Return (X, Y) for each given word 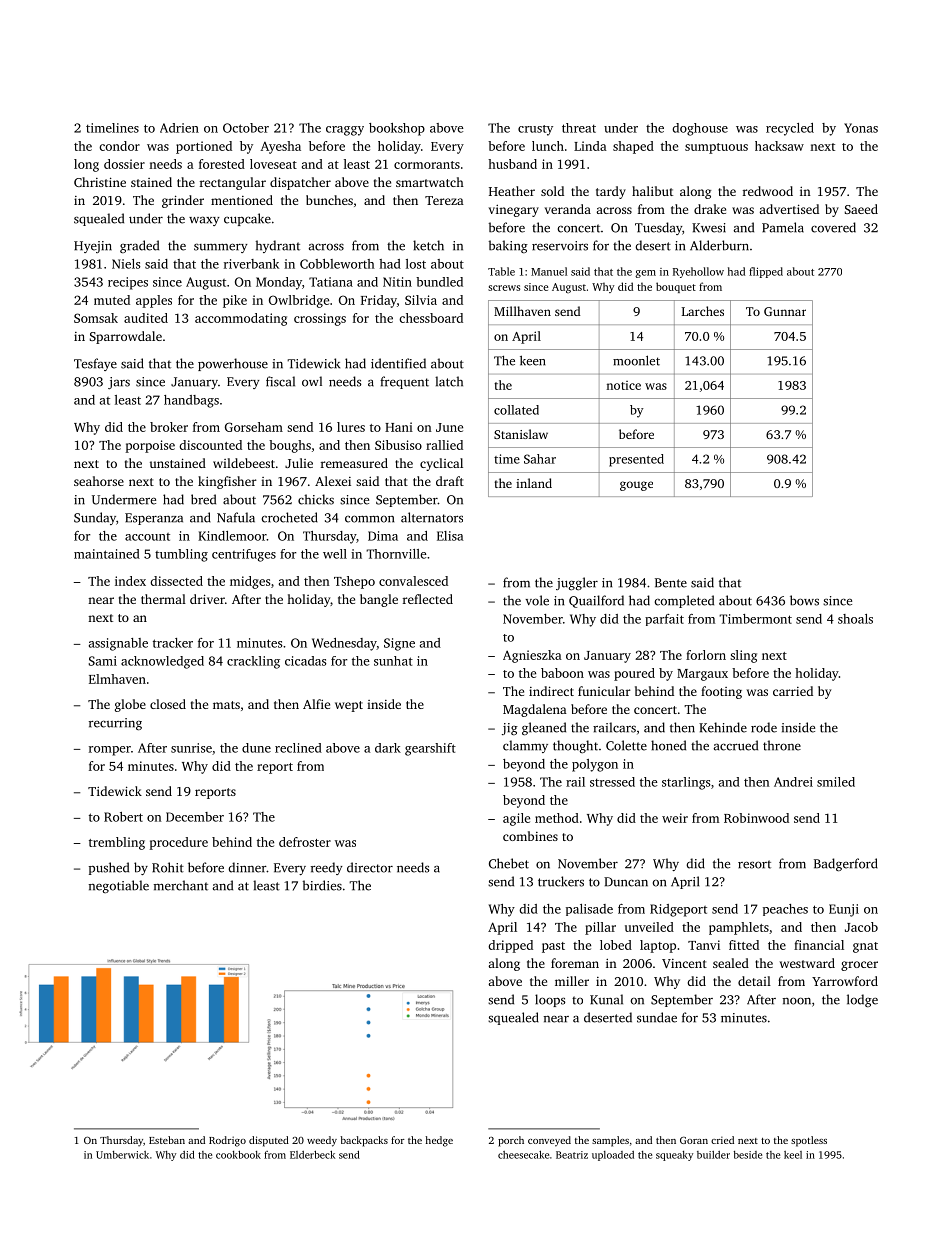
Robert (123, 817)
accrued (736, 745)
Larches (703, 311)
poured (634, 674)
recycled (790, 129)
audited (146, 318)
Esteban (167, 1140)
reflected (428, 599)
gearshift (430, 749)
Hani (399, 427)
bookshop (397, 129)
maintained (107, 554)
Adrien (179, 128)
